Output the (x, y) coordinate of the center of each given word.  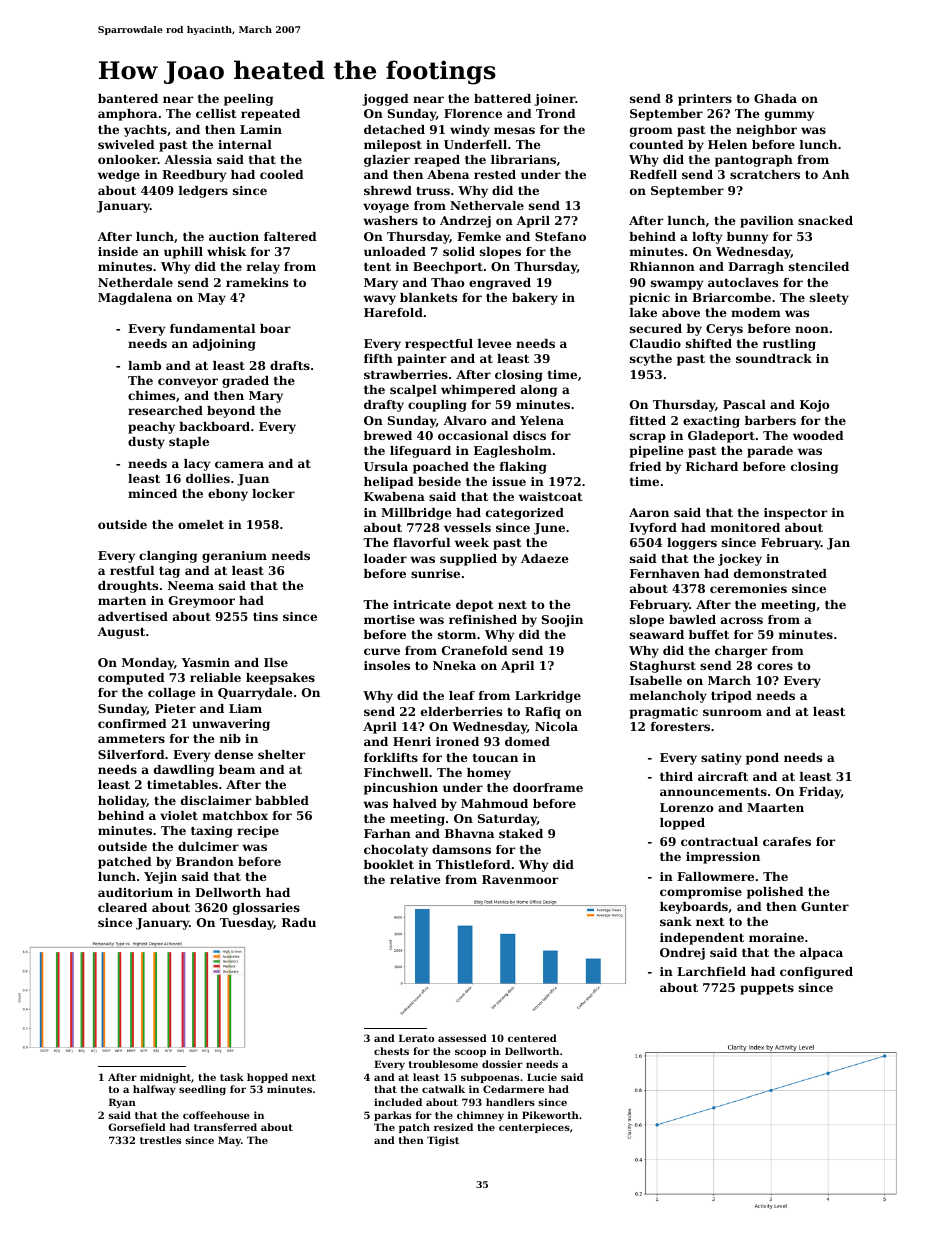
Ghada (775, 98)
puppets (767, 989)
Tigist (443, 1141)
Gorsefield (137, 1127)
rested (495, 174)
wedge (119, 176)
